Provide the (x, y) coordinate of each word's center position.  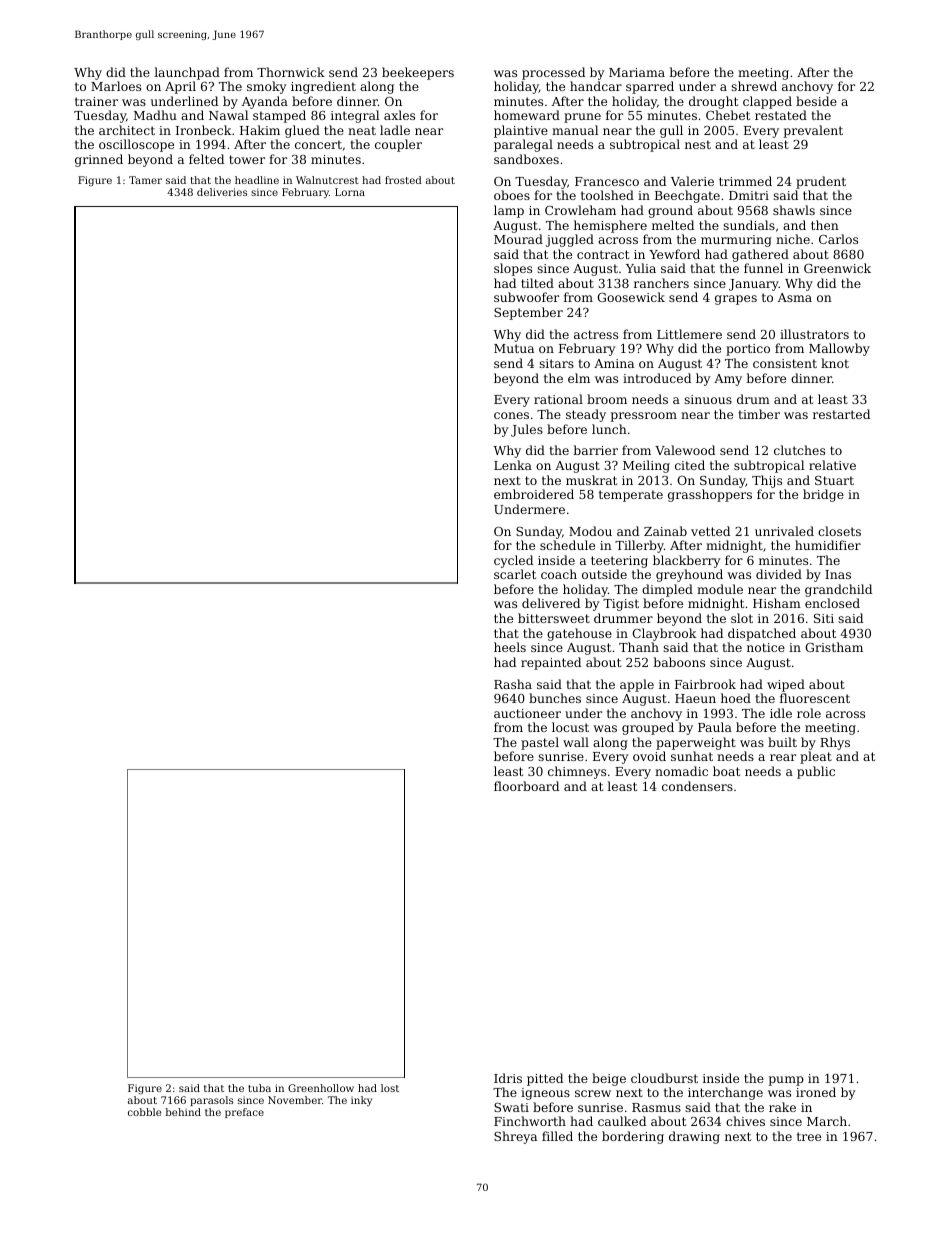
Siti (824, 618)
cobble (144, 1112)
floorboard (526, 786)
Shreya (515, 1137)
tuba (259, 1088)
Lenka (513, 465)
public (816, 772)
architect (127, 130)
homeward (527, 115)
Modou (590, 531)
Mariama (637, 72)
